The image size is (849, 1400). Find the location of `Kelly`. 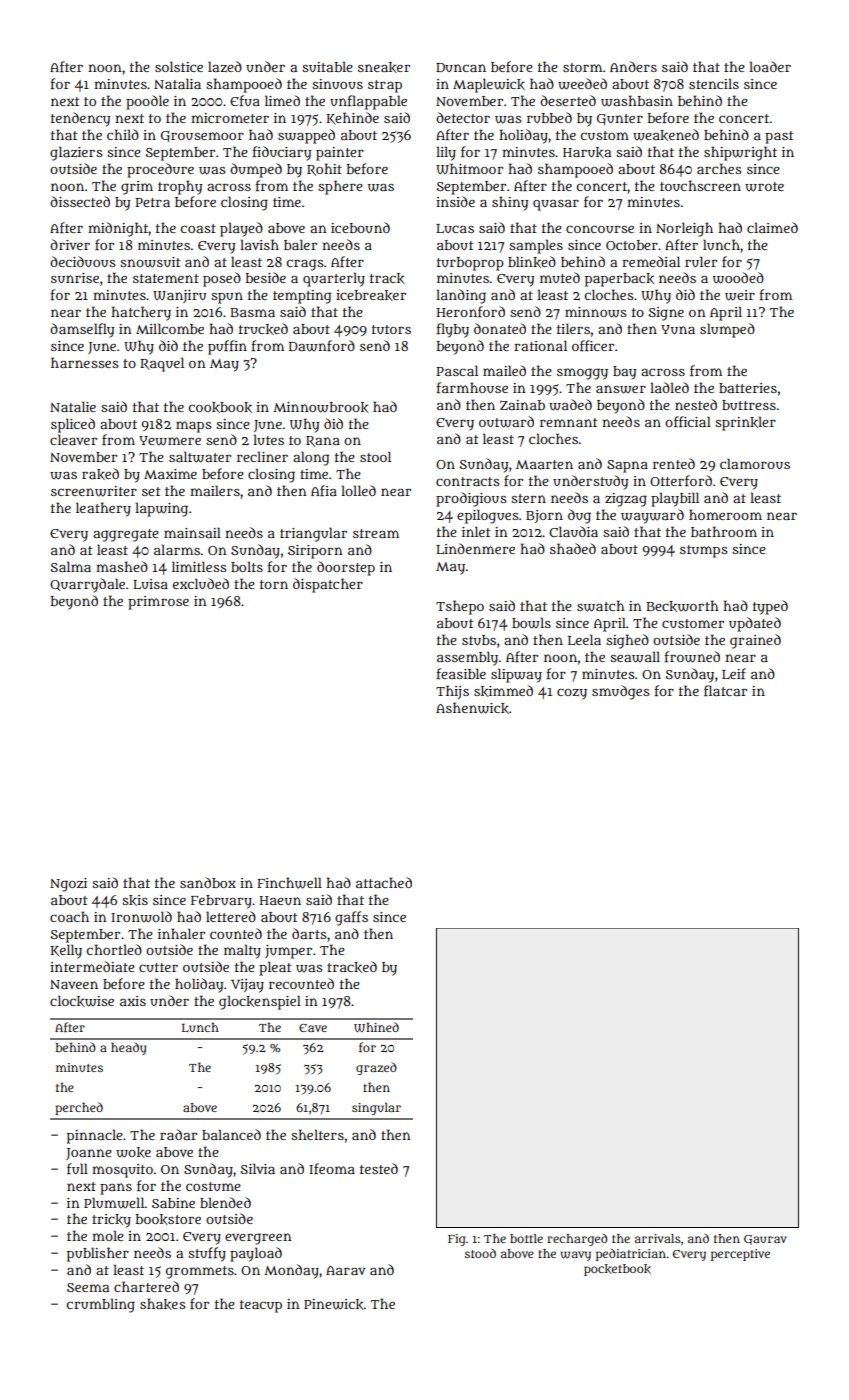

Kelly is located at coordinates (66, 951).
